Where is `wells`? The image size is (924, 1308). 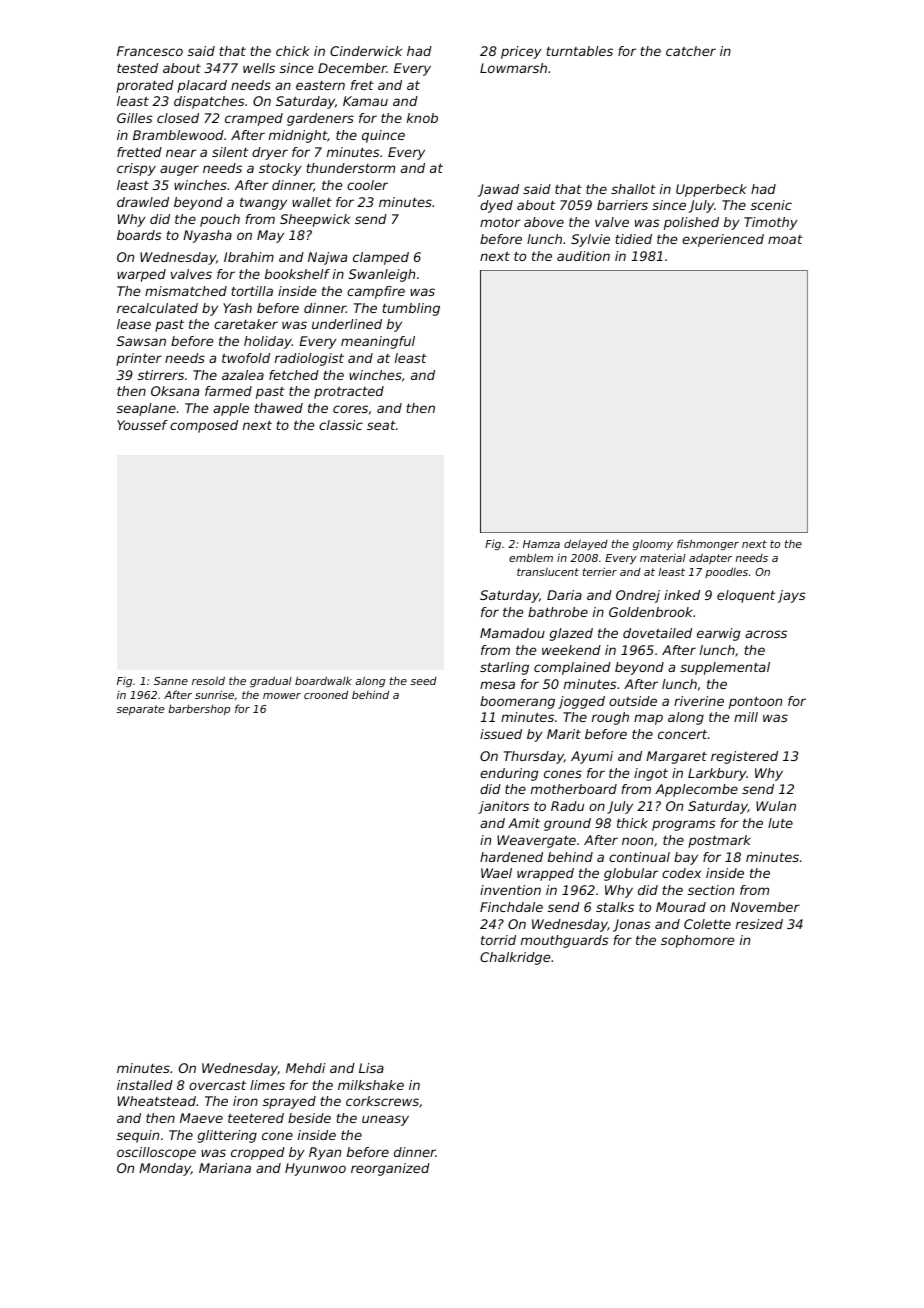 wells is located at coordinates (259, 68).
